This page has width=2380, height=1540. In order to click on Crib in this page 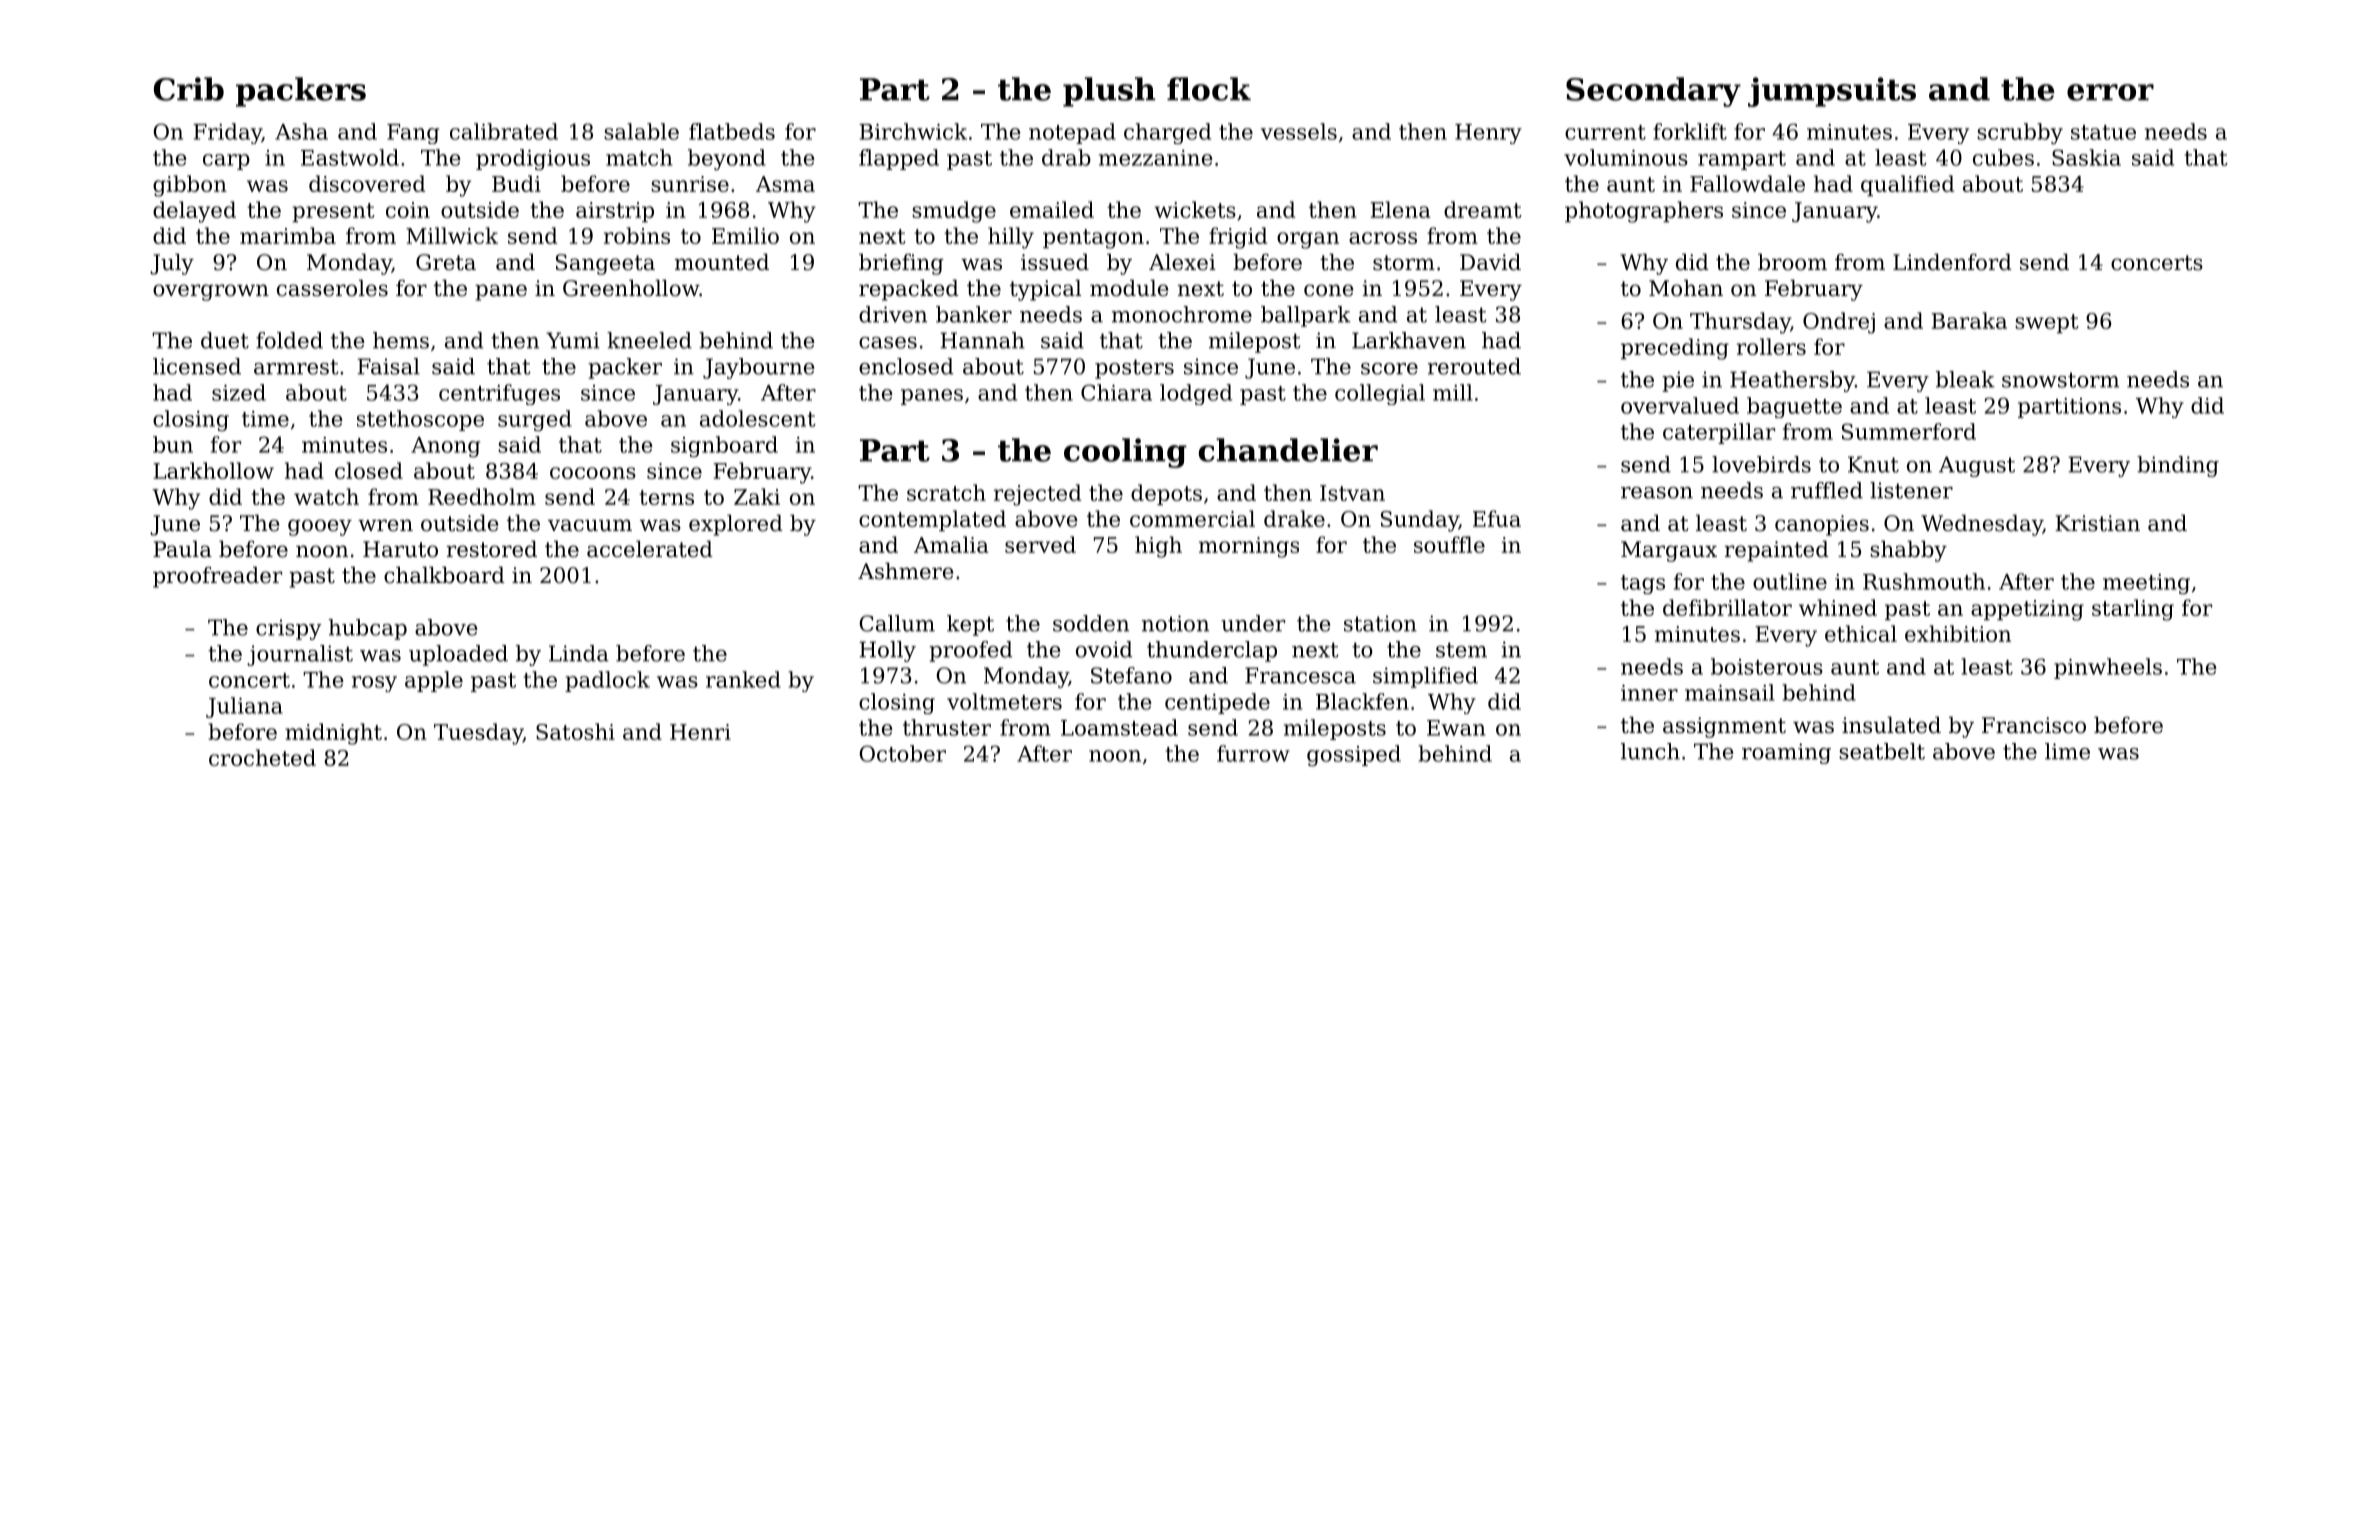, I will do `click(189, 89)`.
